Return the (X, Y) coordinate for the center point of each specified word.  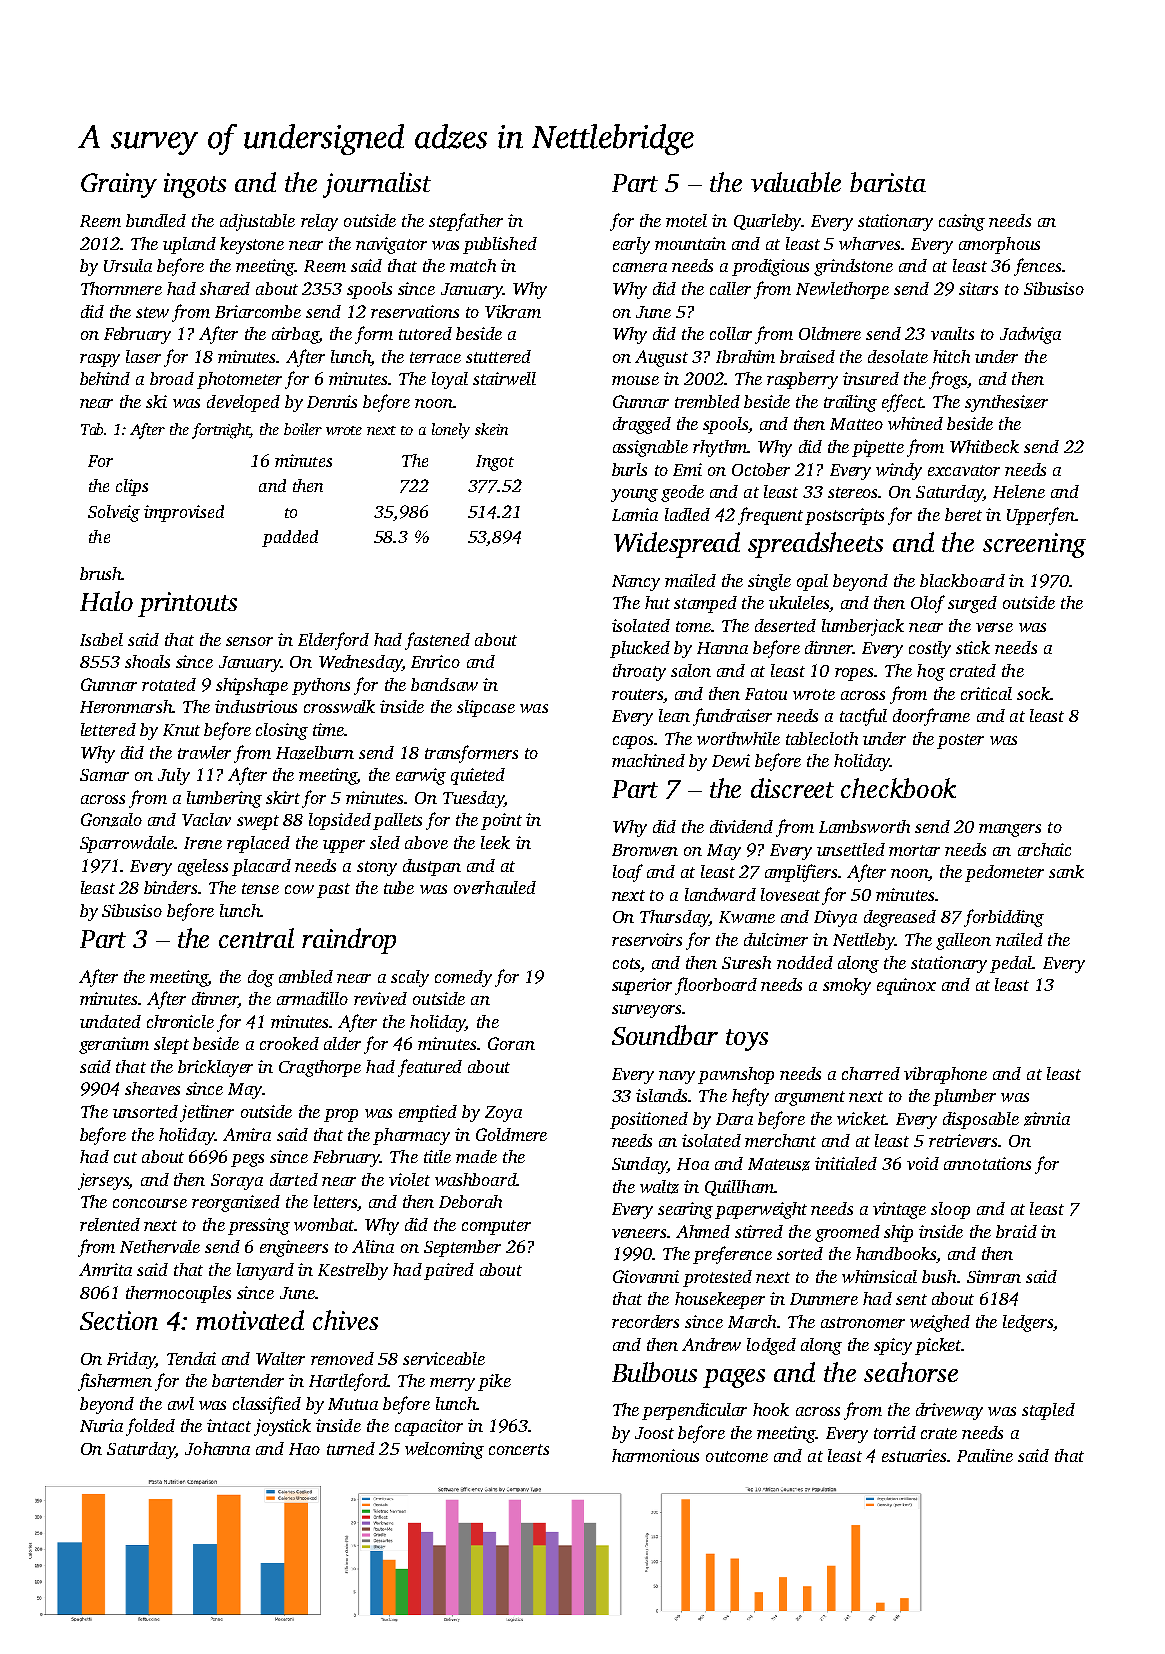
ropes (854, 674)
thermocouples (178, 1294)
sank (1066, 871)
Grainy (119, 185)
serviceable (444, 1358)
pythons (321, 686)
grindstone (853, 267)
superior (642, 986)
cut (125, 1157)
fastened (437, 641)
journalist (377, 185)
